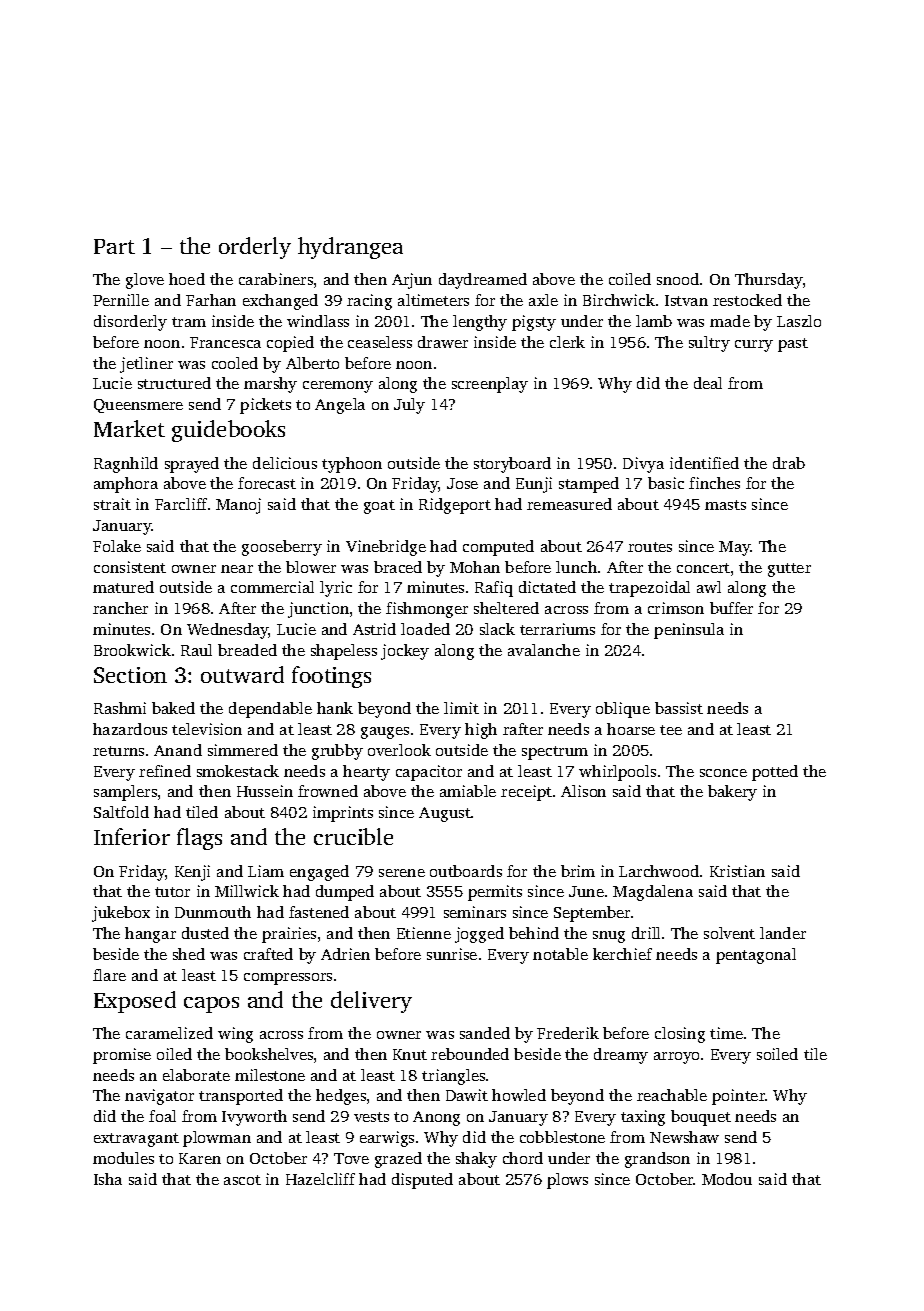  I want to click on hydrangea, so click(350, 248).
